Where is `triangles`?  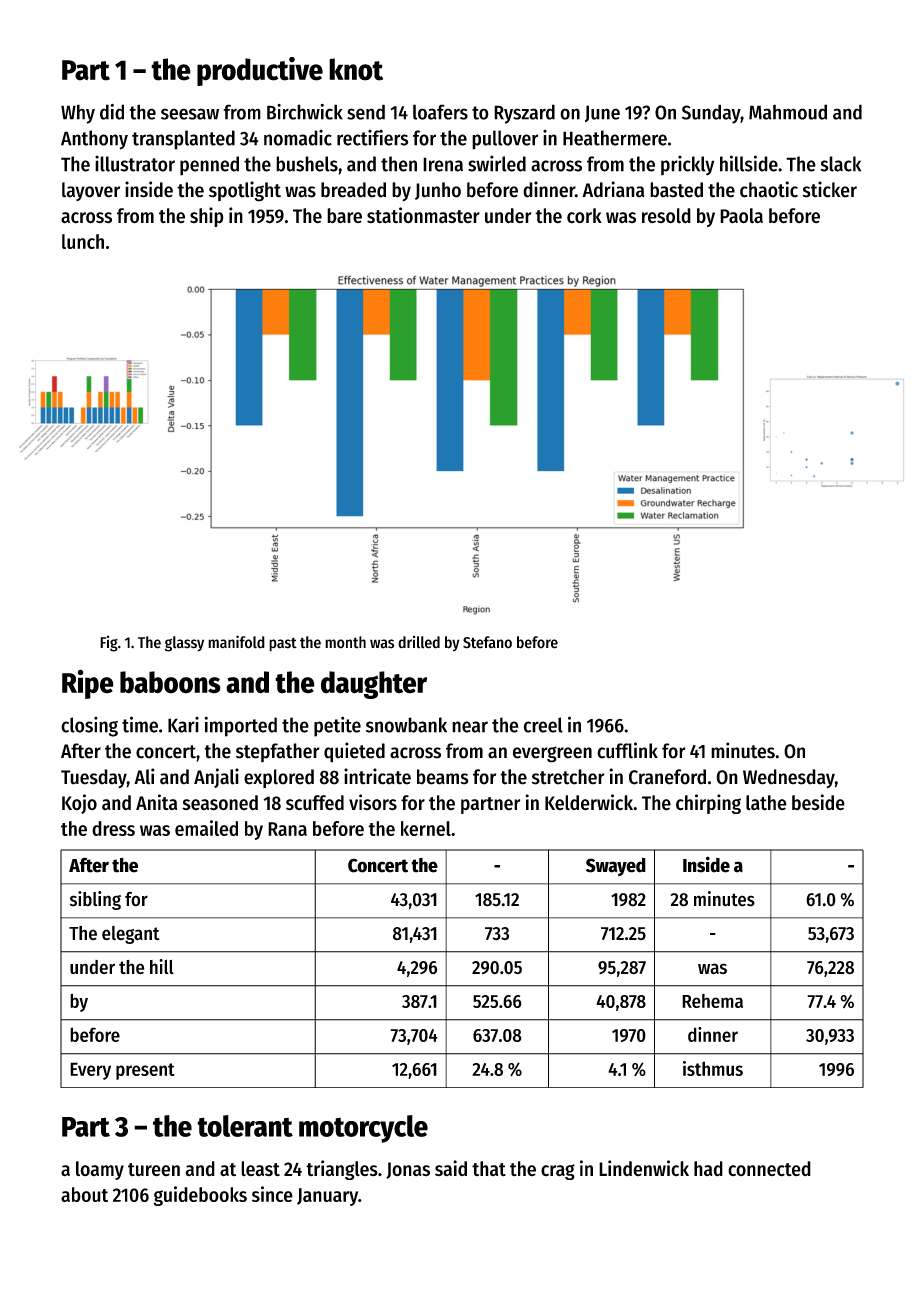 triangles is located at coordinates (342, 1170).
